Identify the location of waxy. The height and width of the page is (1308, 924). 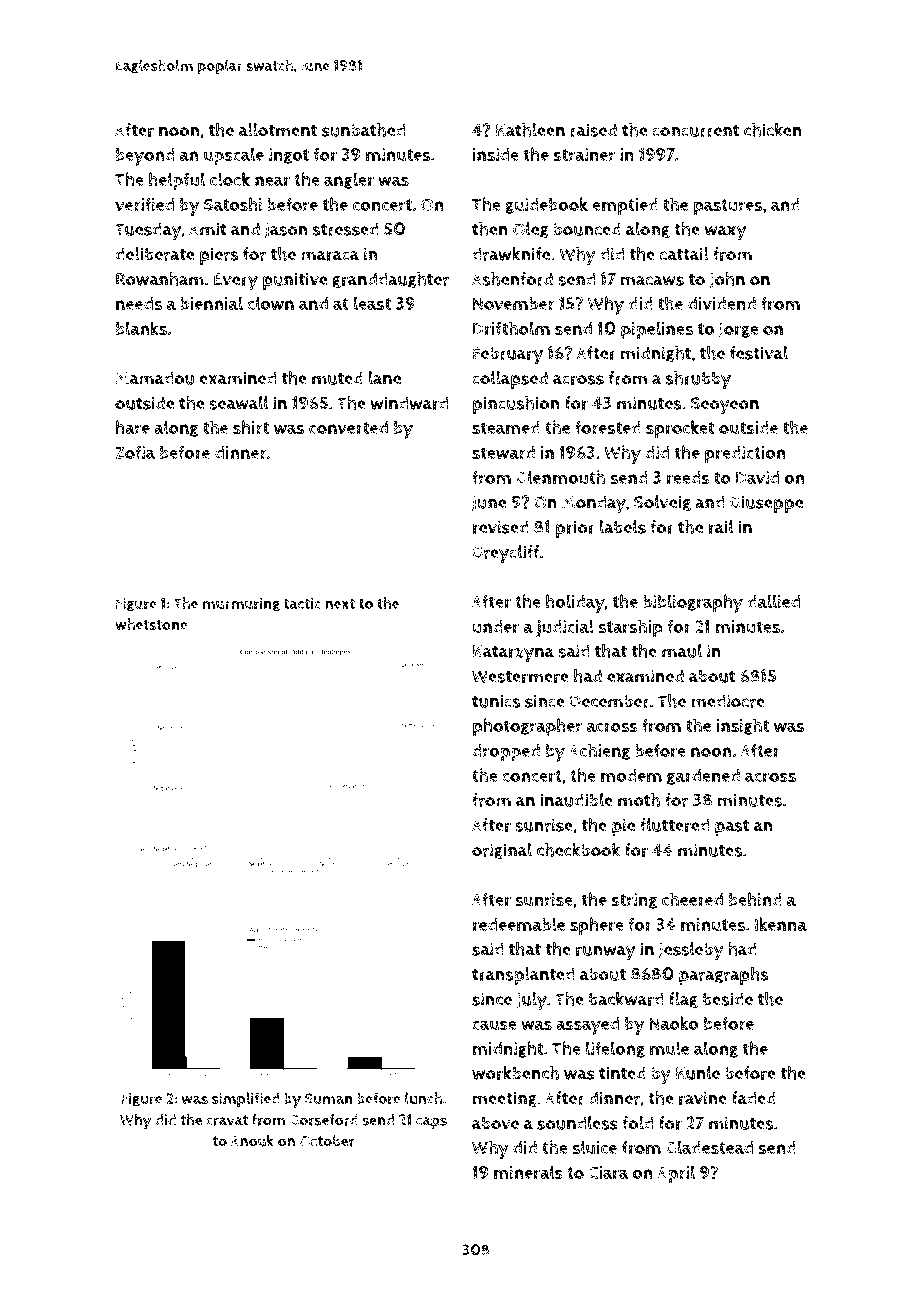
(725, 233).
